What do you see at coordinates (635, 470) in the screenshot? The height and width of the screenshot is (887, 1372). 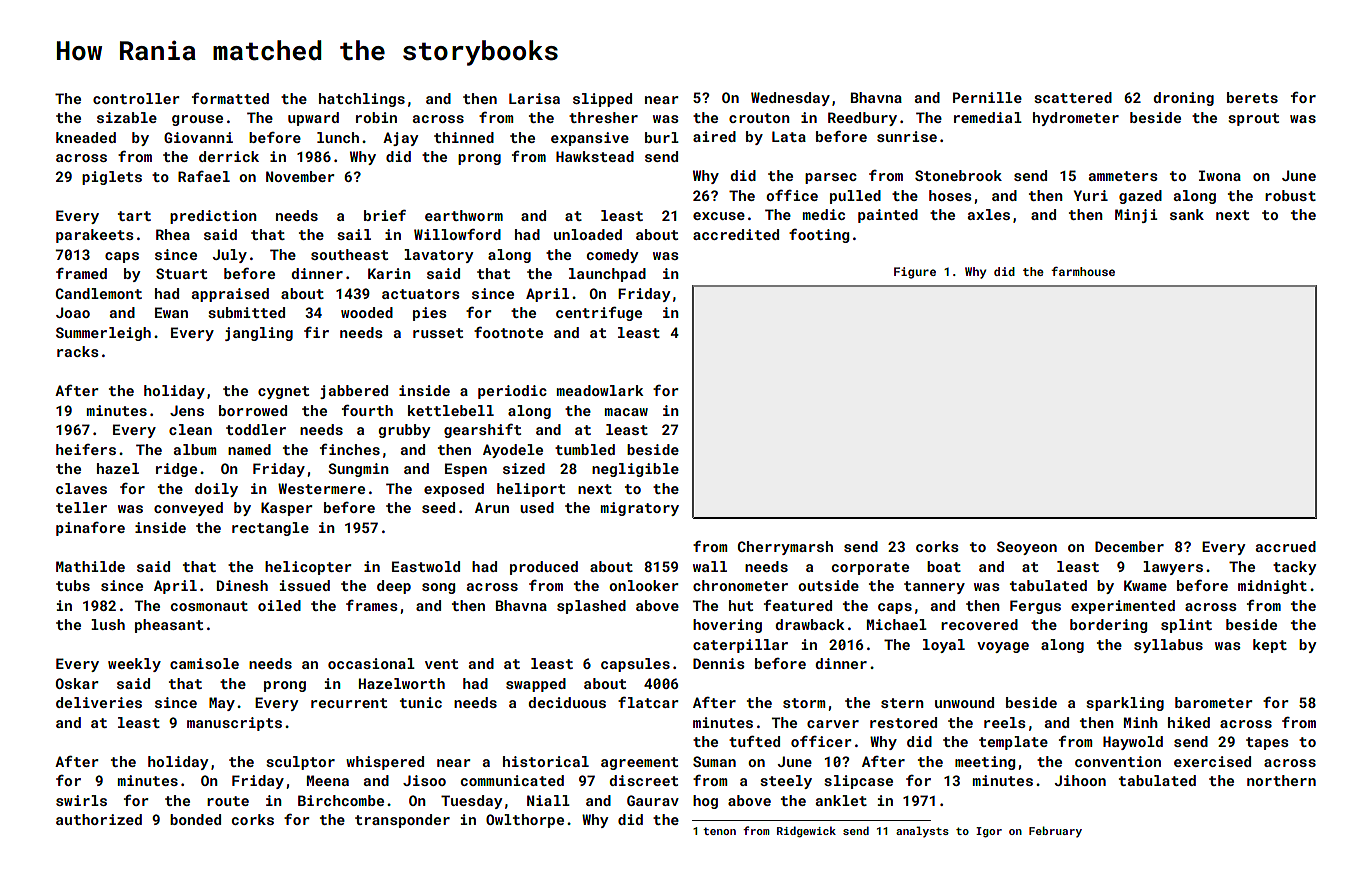 I see `negligible` at bounding box center [635, 470].
